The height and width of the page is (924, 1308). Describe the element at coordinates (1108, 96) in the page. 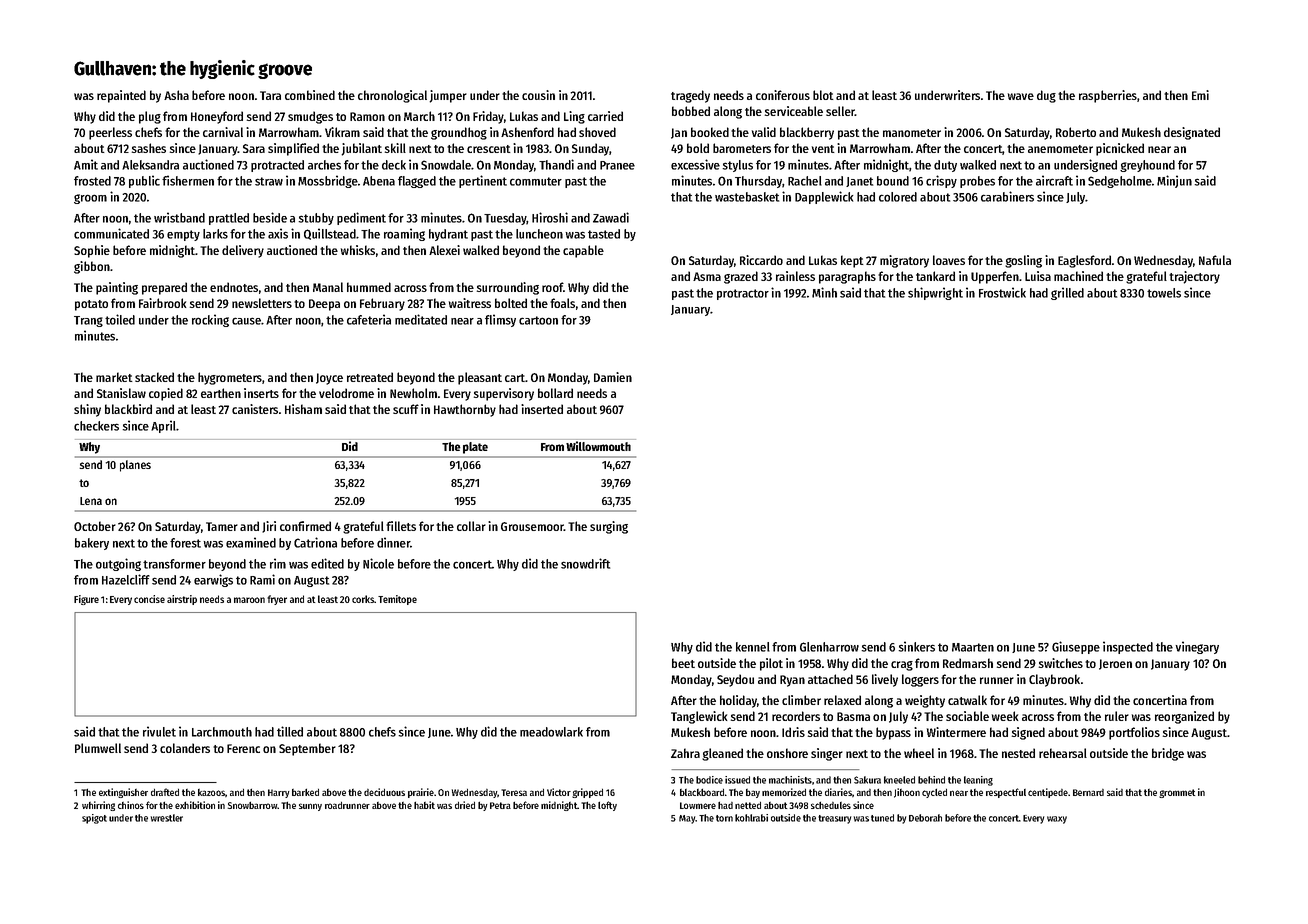

I see `raspberries` at that location.
